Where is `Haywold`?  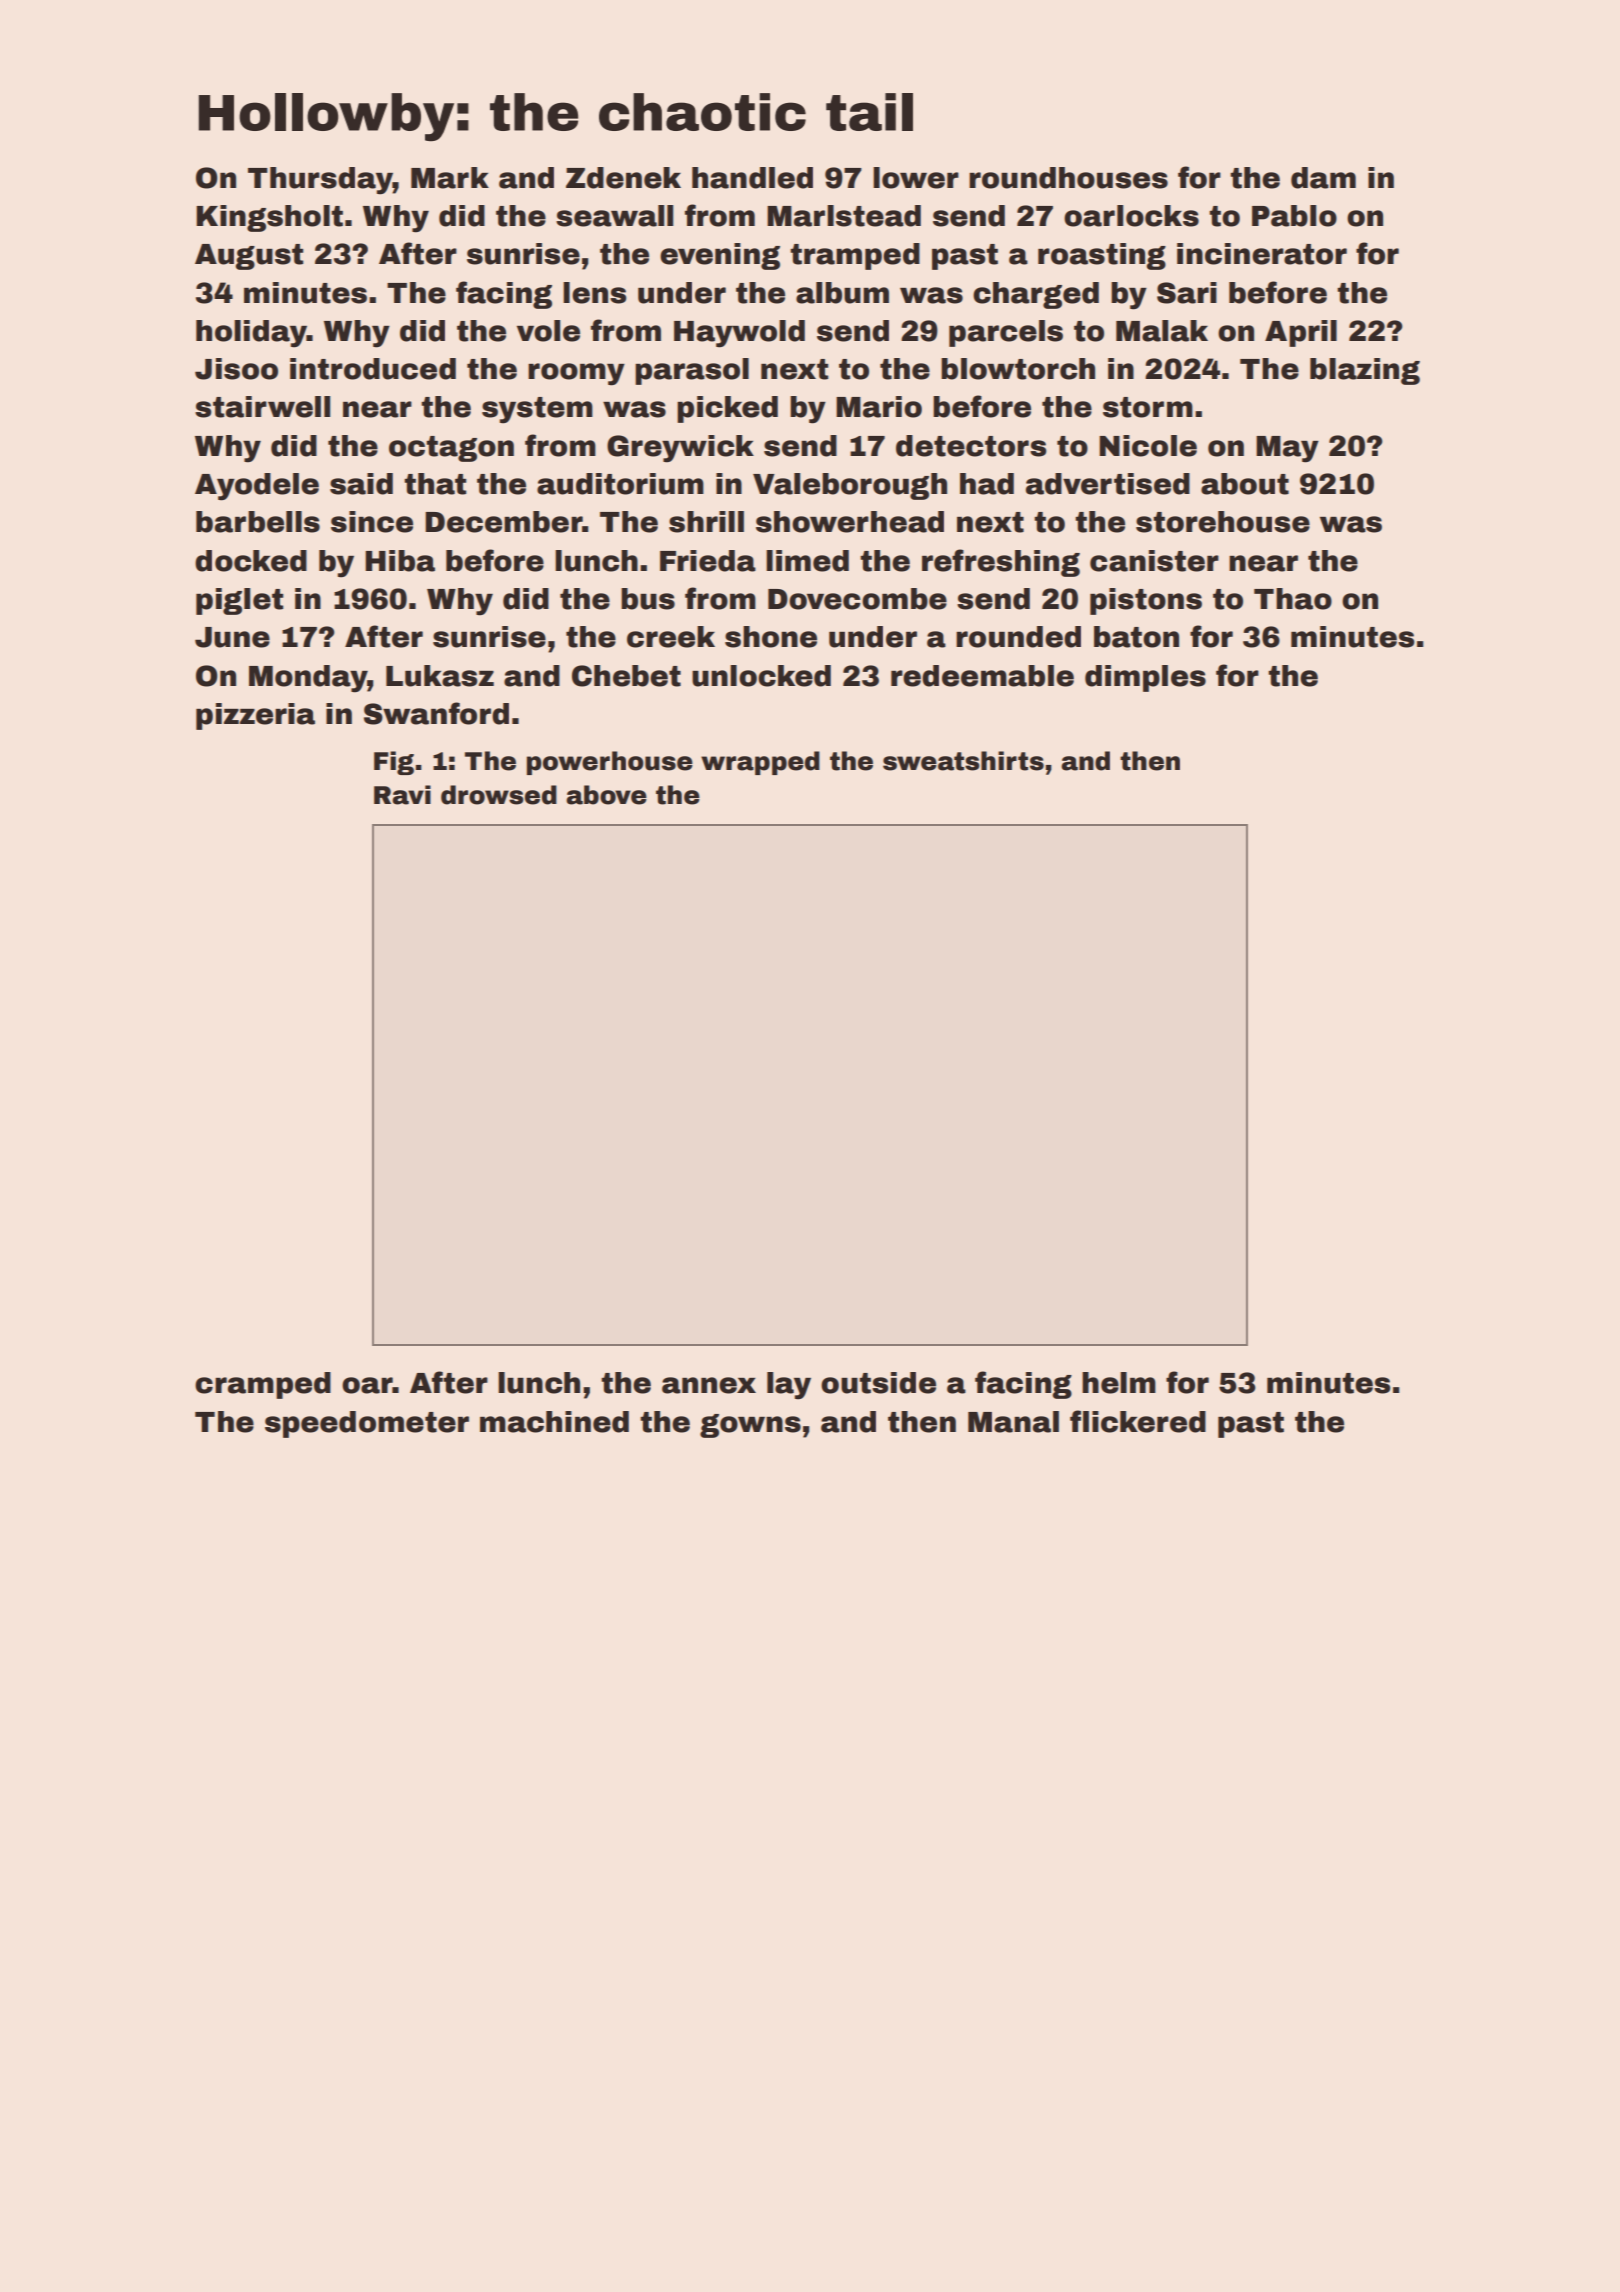 Haywold is located at coordinates (739, 334).
